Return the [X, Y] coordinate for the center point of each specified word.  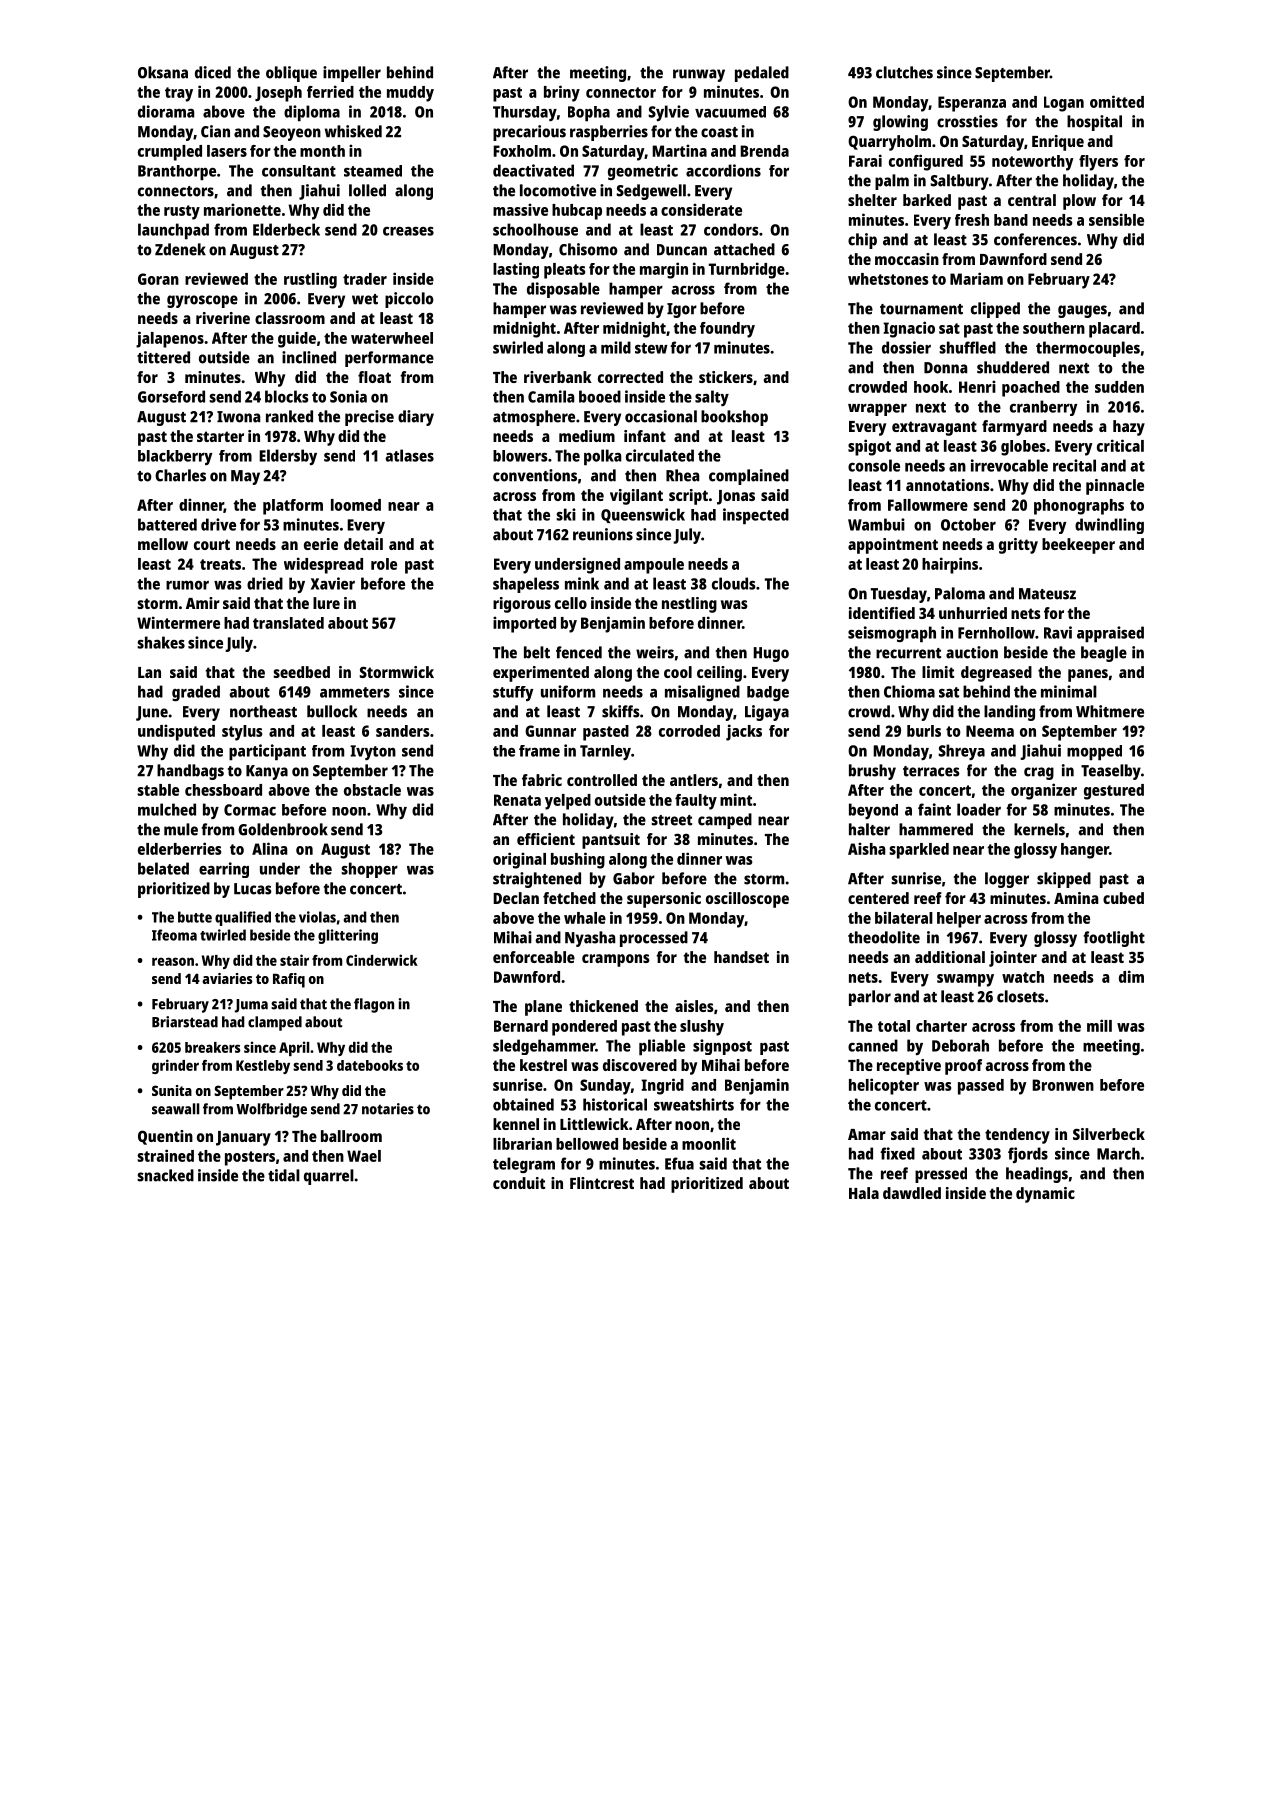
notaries [388, 1109]
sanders [402, 731]
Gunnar [550, 731]
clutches [904, 72]
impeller [352, 74]
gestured [1114, 792]
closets [1020, 996]
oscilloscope [747, 900]
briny [562, 93]
